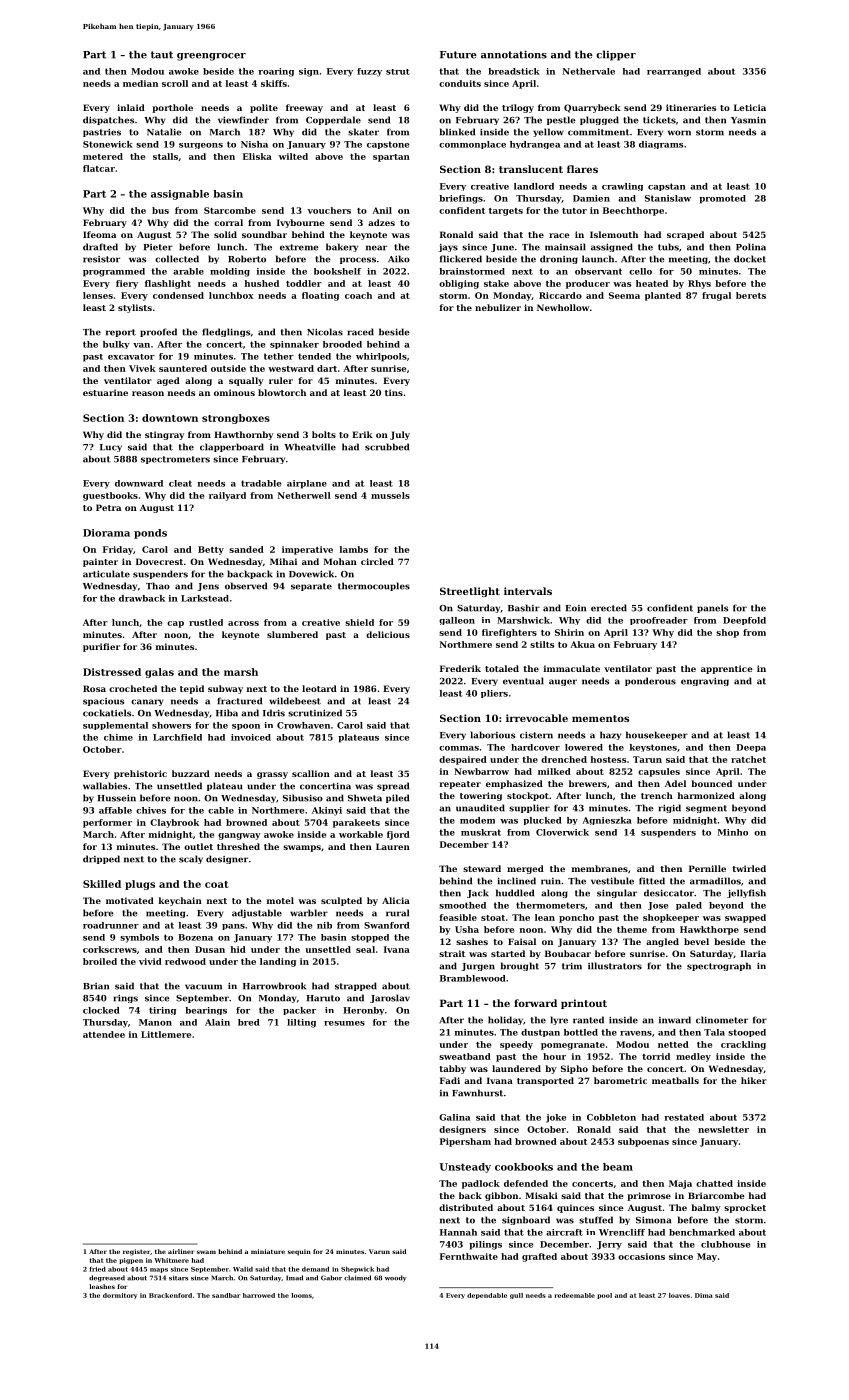 The width and height of the image is (849, 1400). What do you see at coordinates (607, 821) in the image?
I see `Agnieszka` at bounding box center [607, 821].
